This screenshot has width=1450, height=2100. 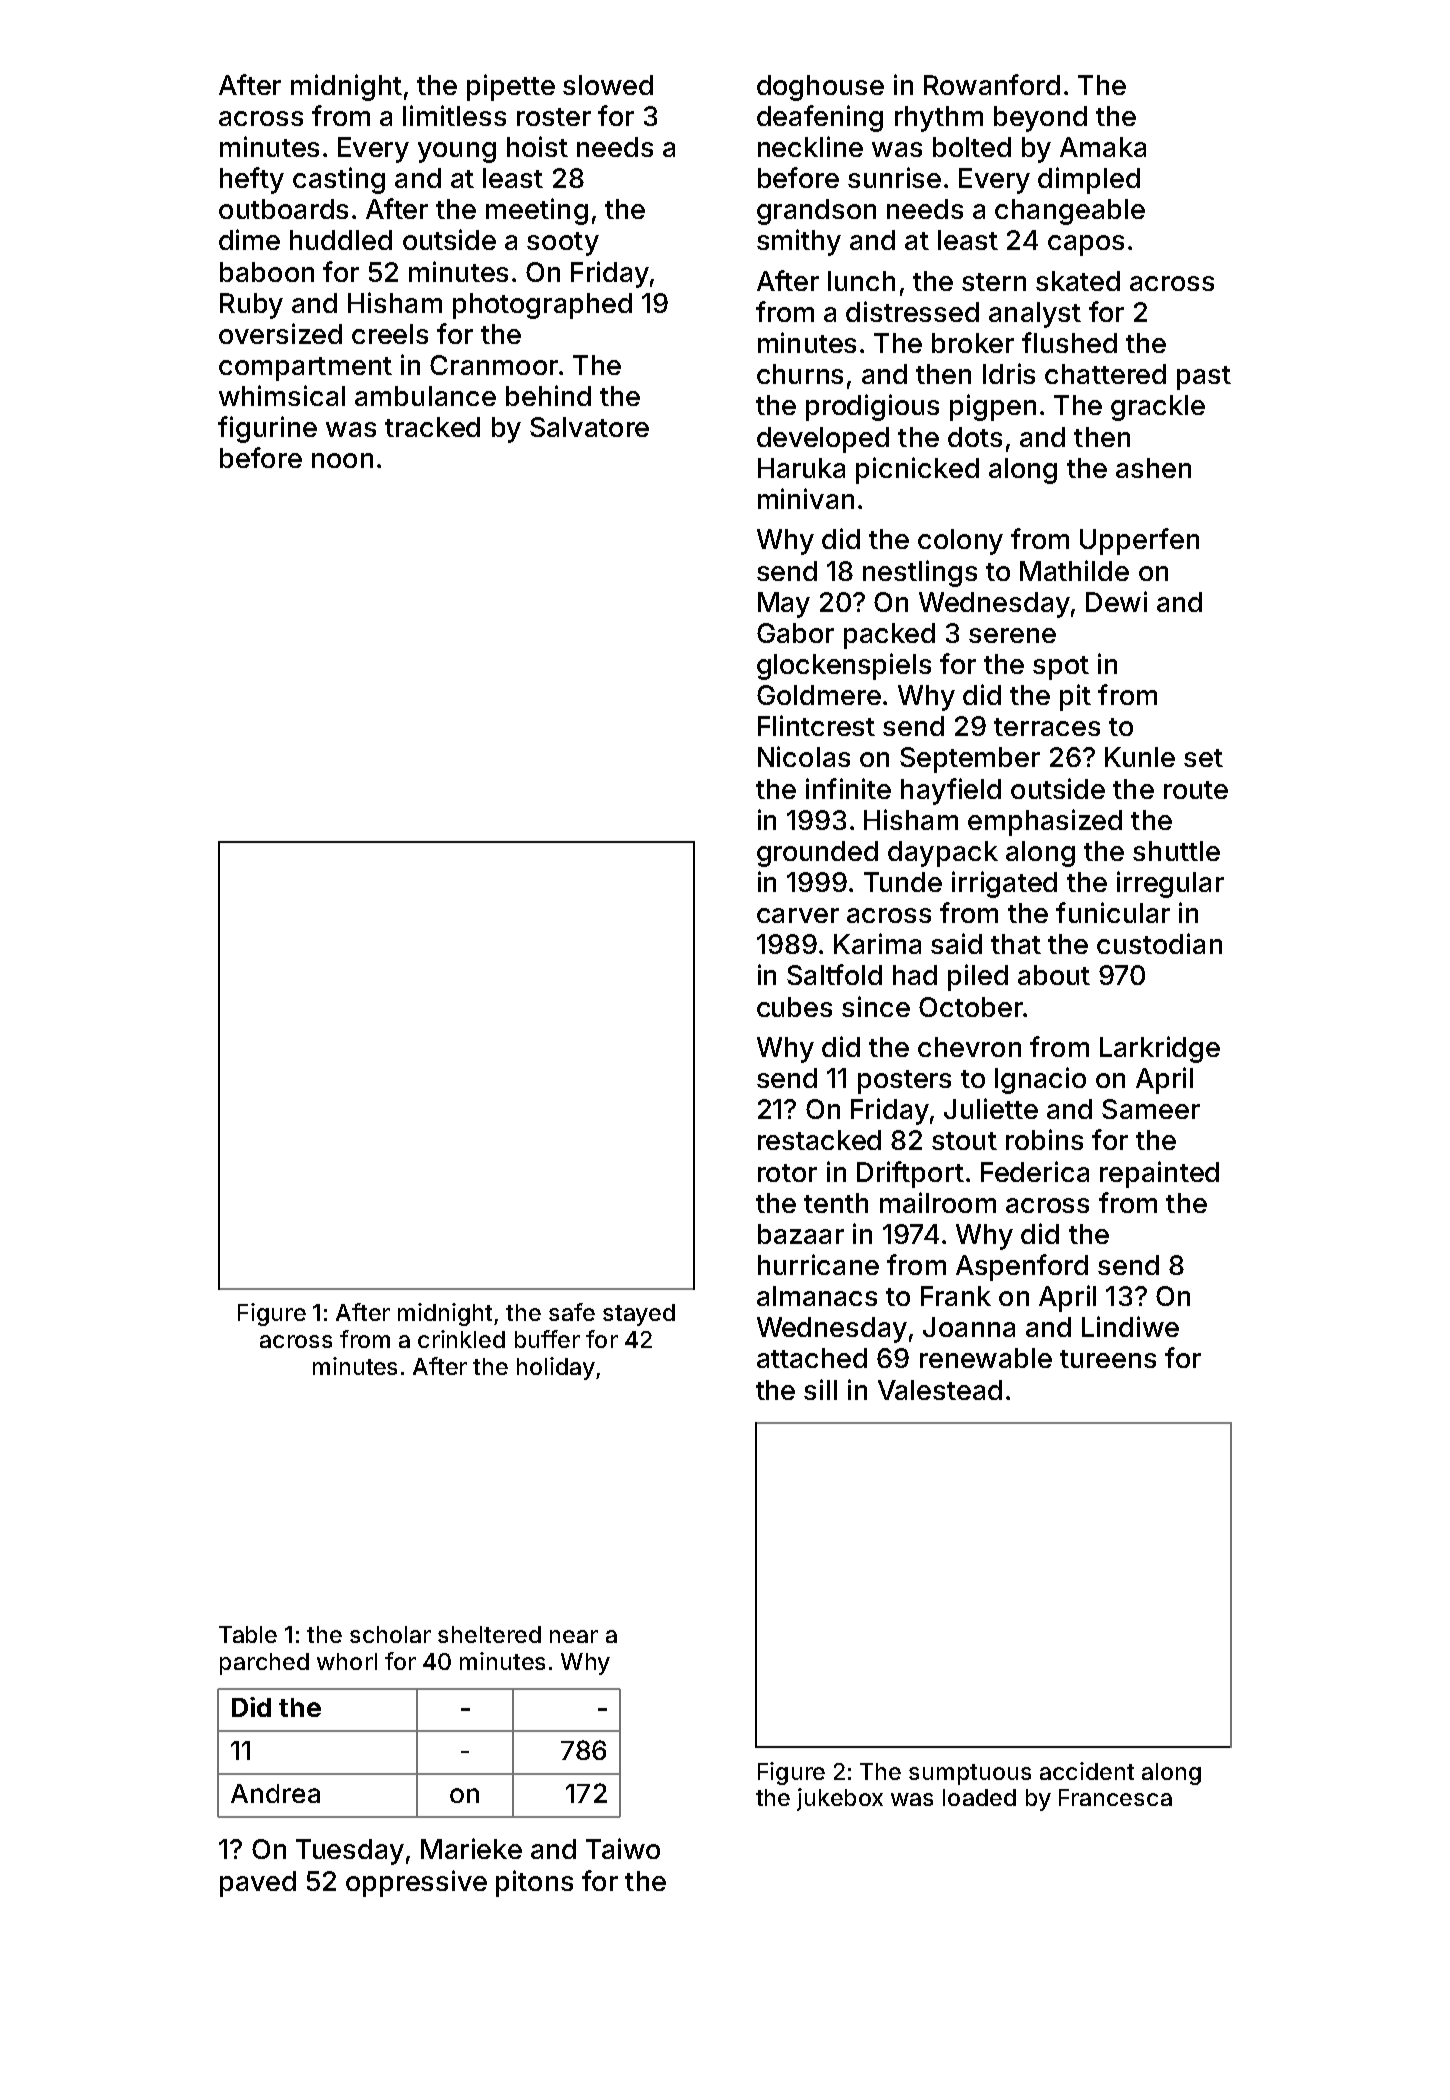 I want to click on noon, so click(x=342, y=460).
